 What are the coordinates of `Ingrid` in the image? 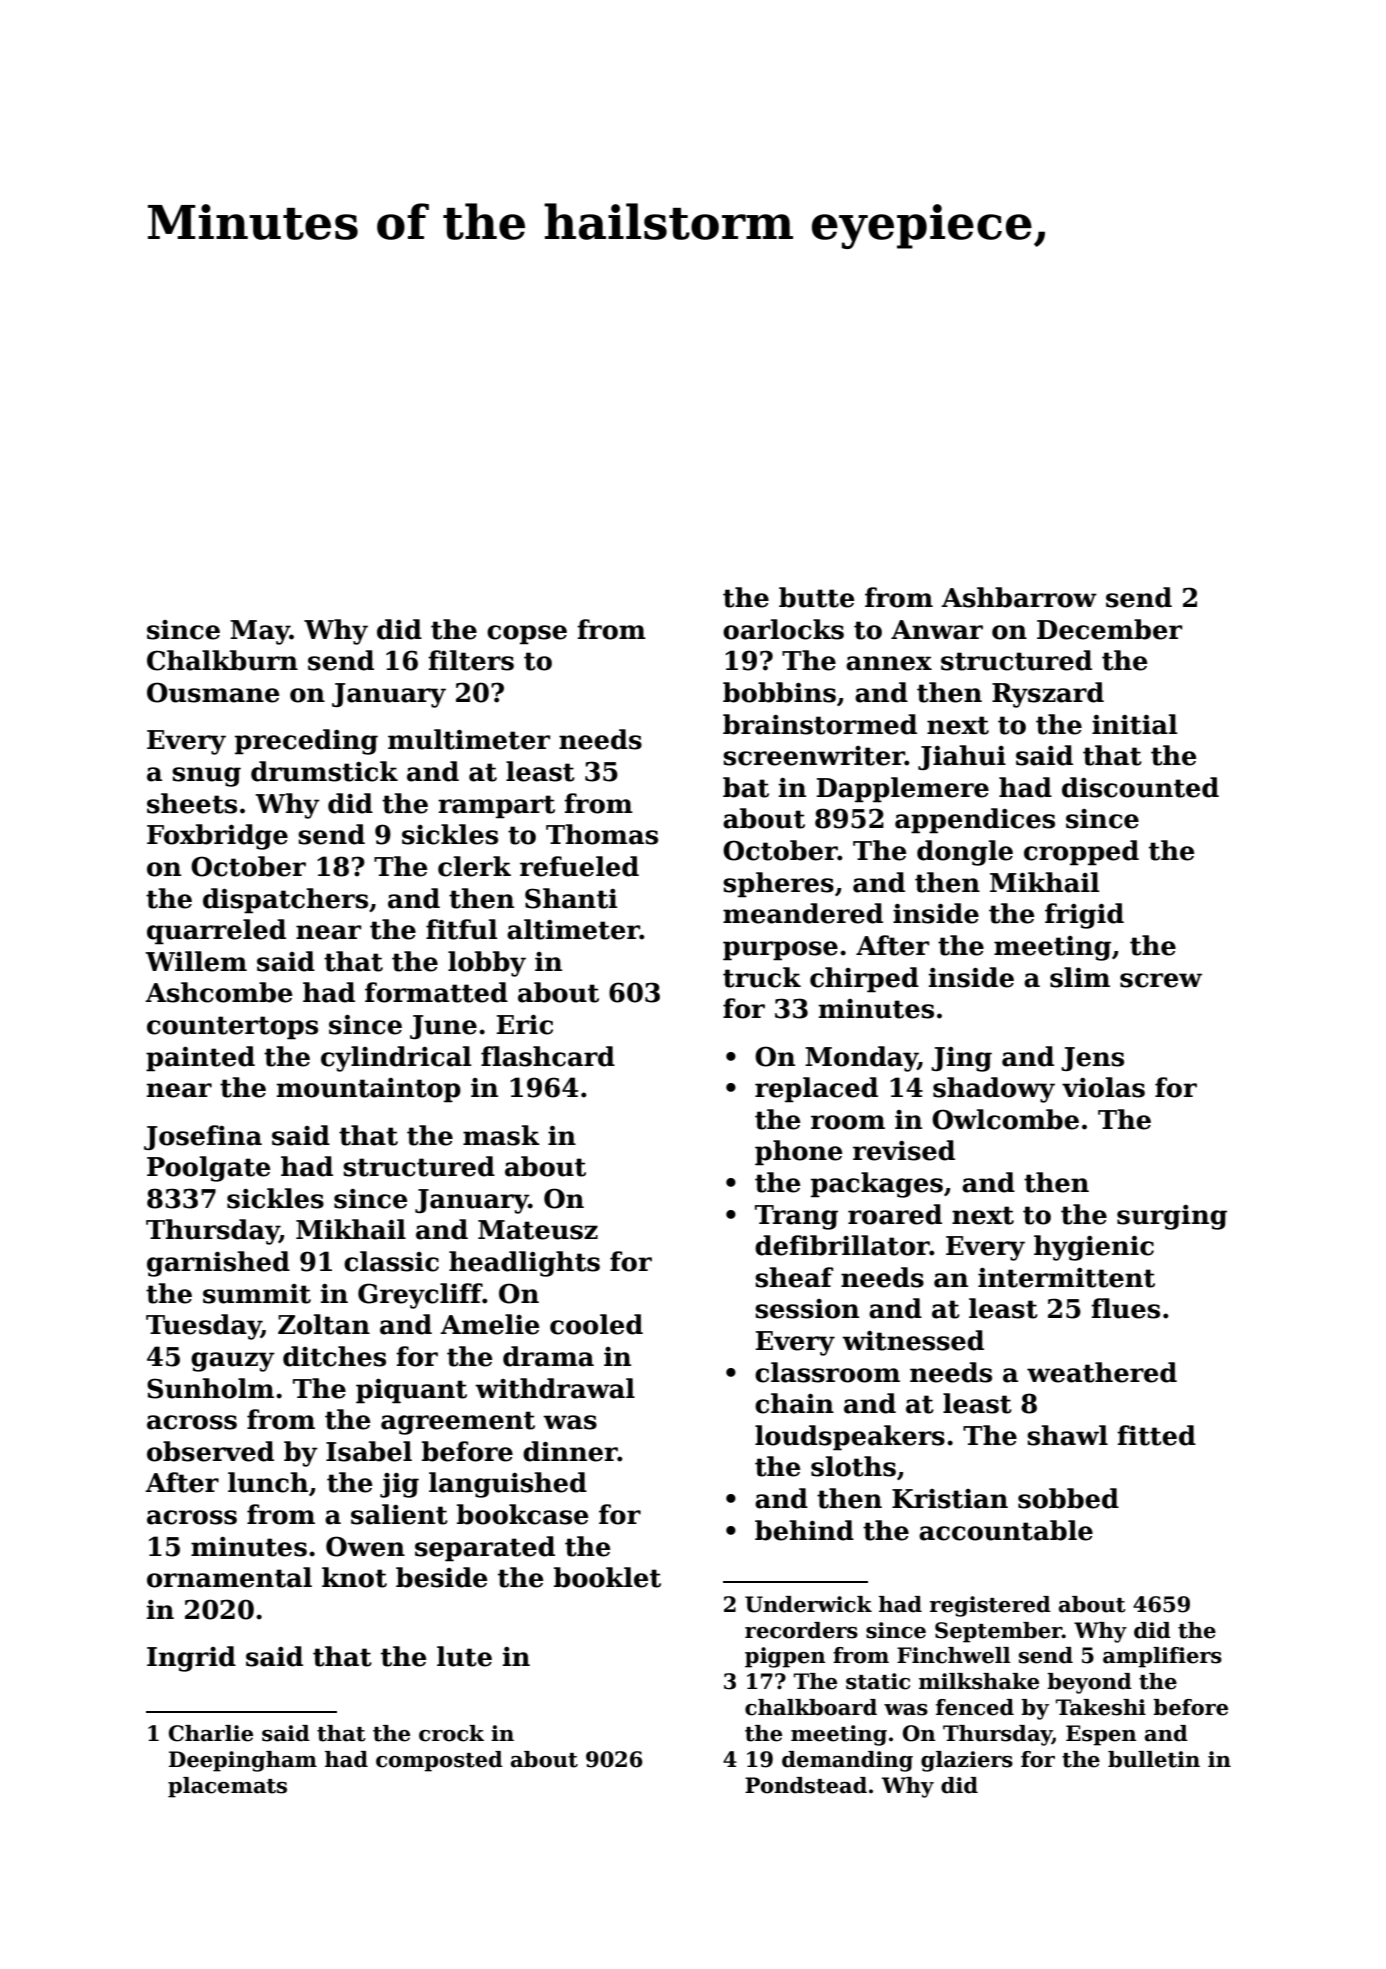 It's located at (191, 1659).
